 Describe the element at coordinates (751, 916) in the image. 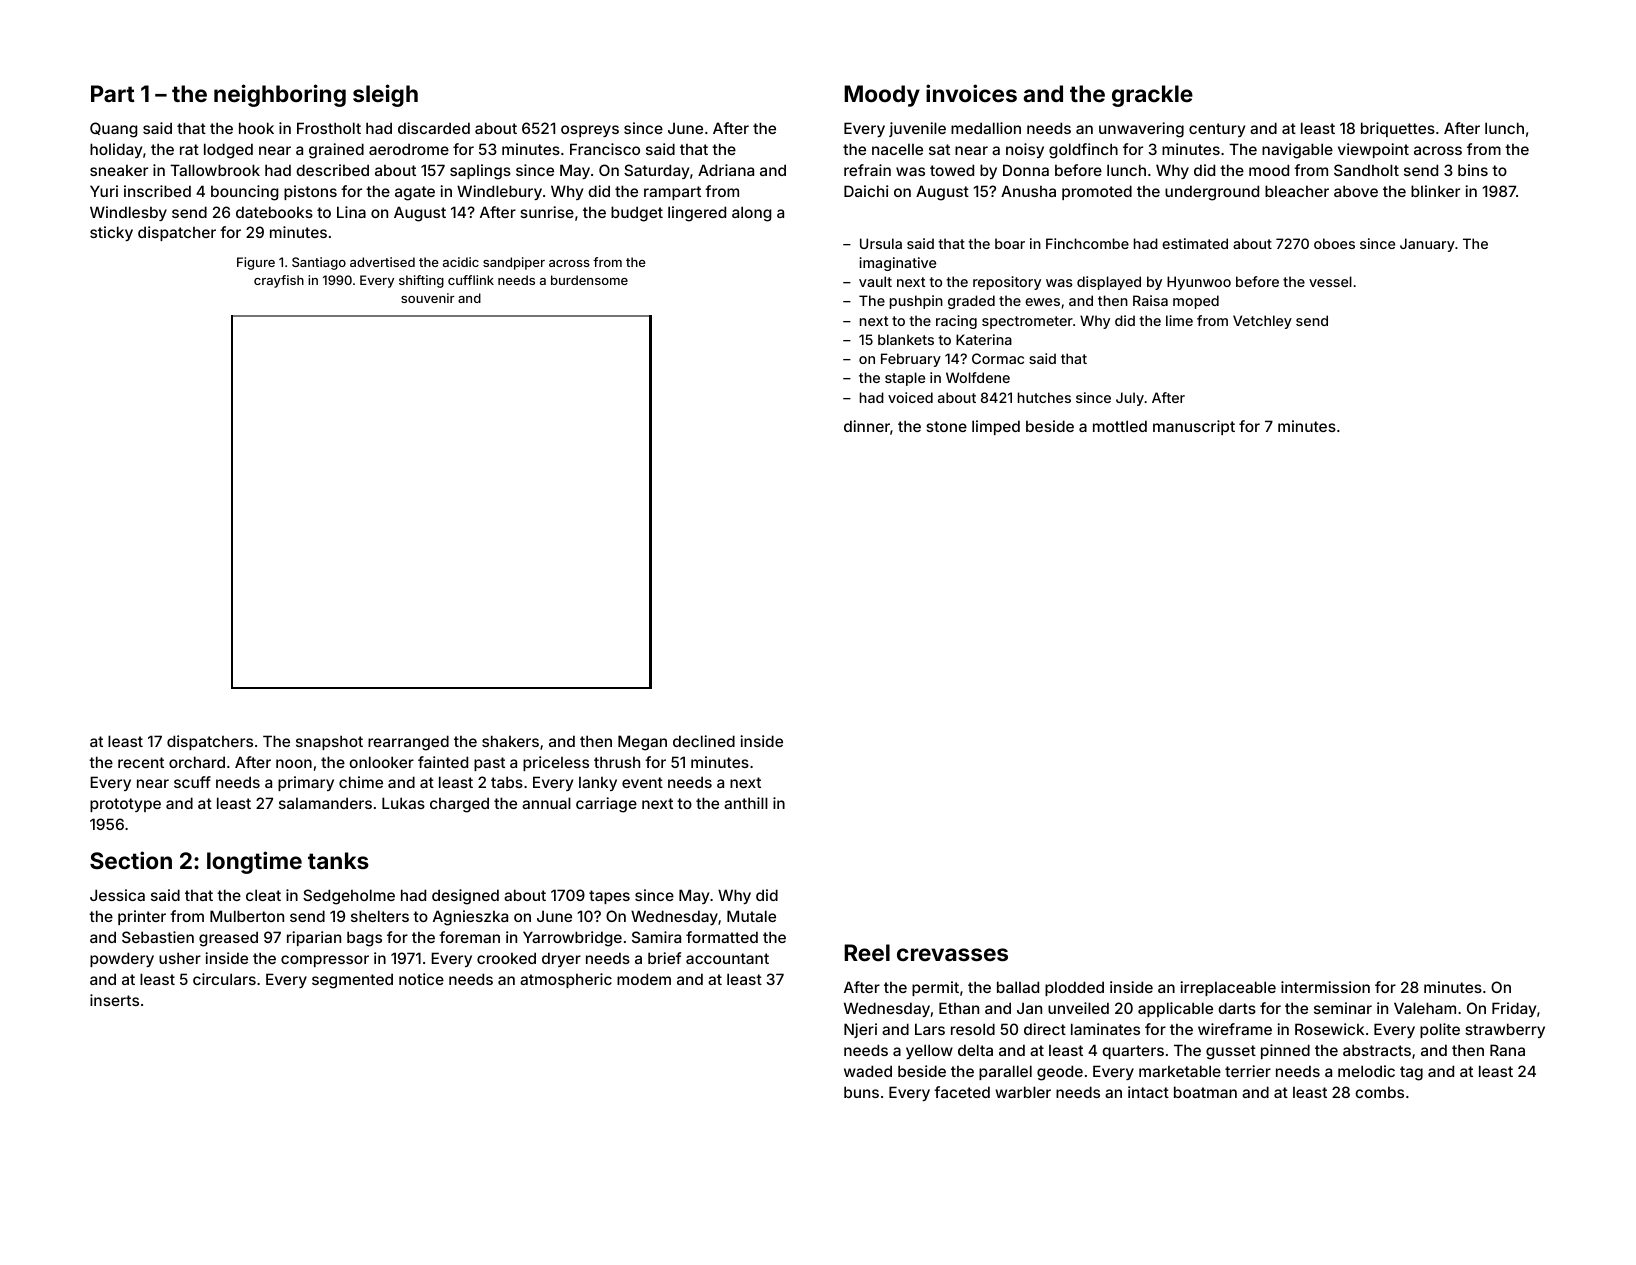

I see `Mutale` at that location.
